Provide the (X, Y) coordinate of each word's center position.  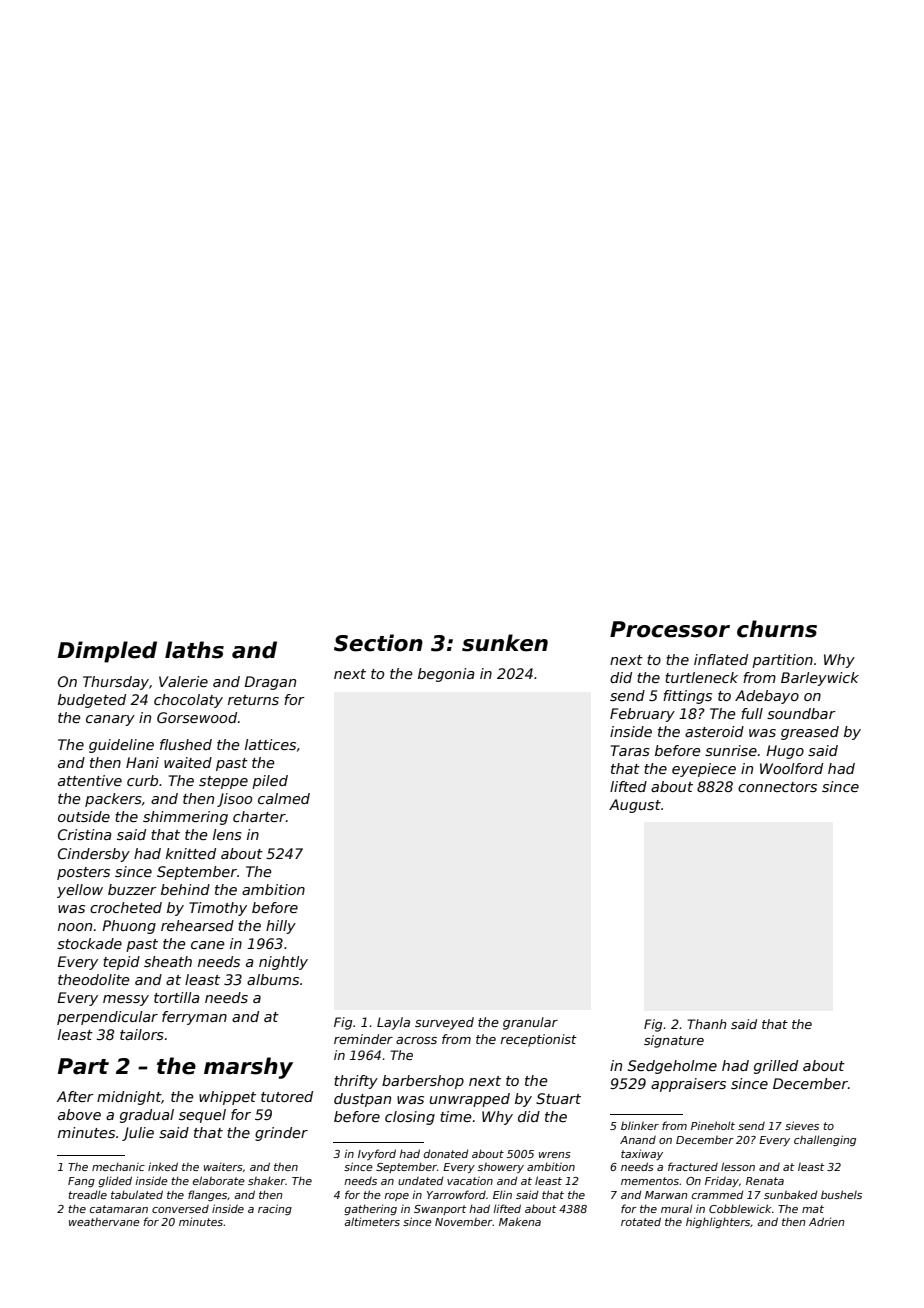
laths (194, 650)
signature (674, 1041)
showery (501, 1168)
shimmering (185, 818)
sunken (505, 643)
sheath (168, 961)
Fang (81, 1182)
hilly (281, 927)
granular (530, 1023)
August (635, 806)
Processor (670, 629)
